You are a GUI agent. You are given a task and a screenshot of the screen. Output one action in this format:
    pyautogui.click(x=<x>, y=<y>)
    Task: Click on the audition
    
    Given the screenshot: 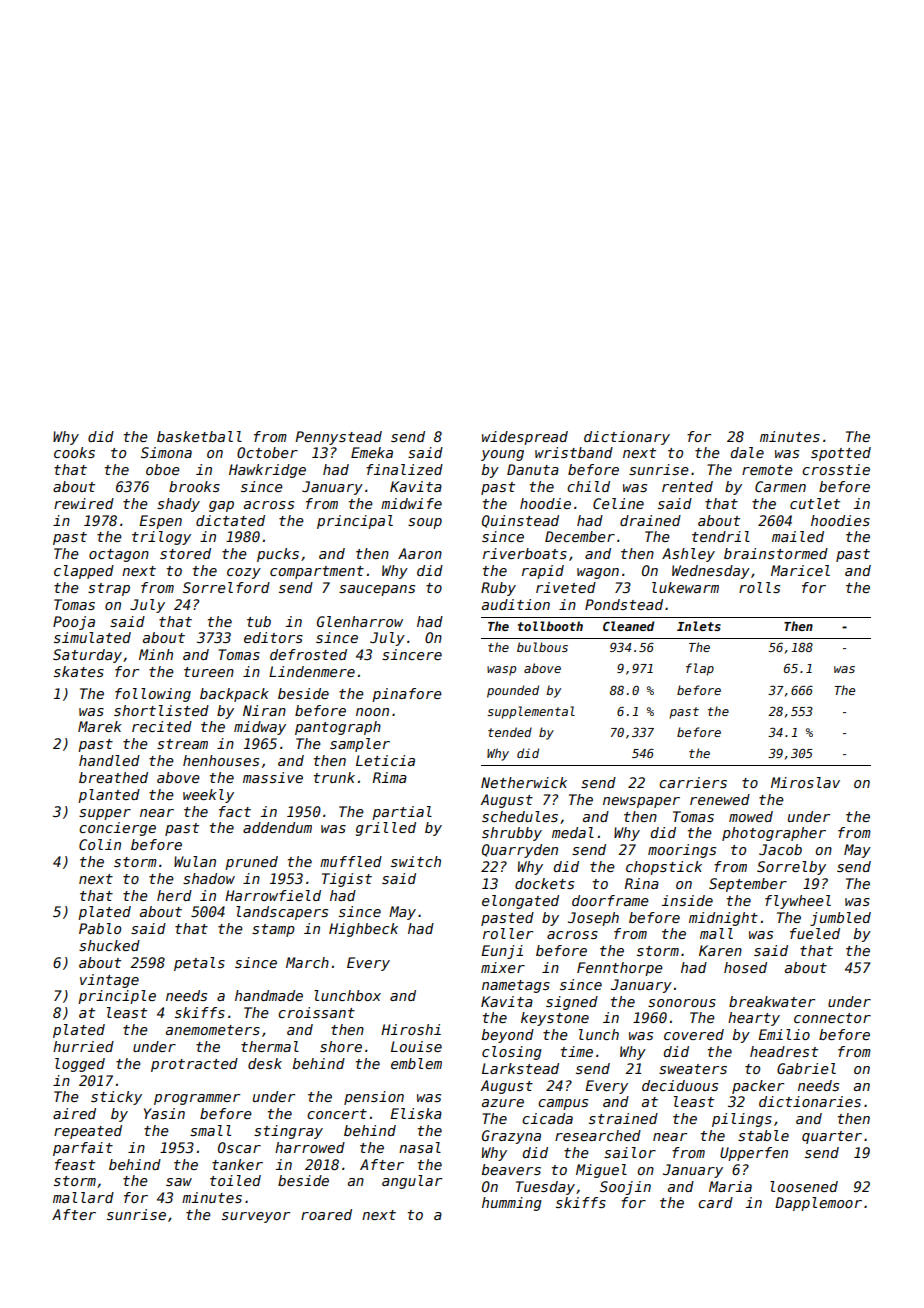 What is the action you would take?
    pyautogui.click(x=516, y=604)
